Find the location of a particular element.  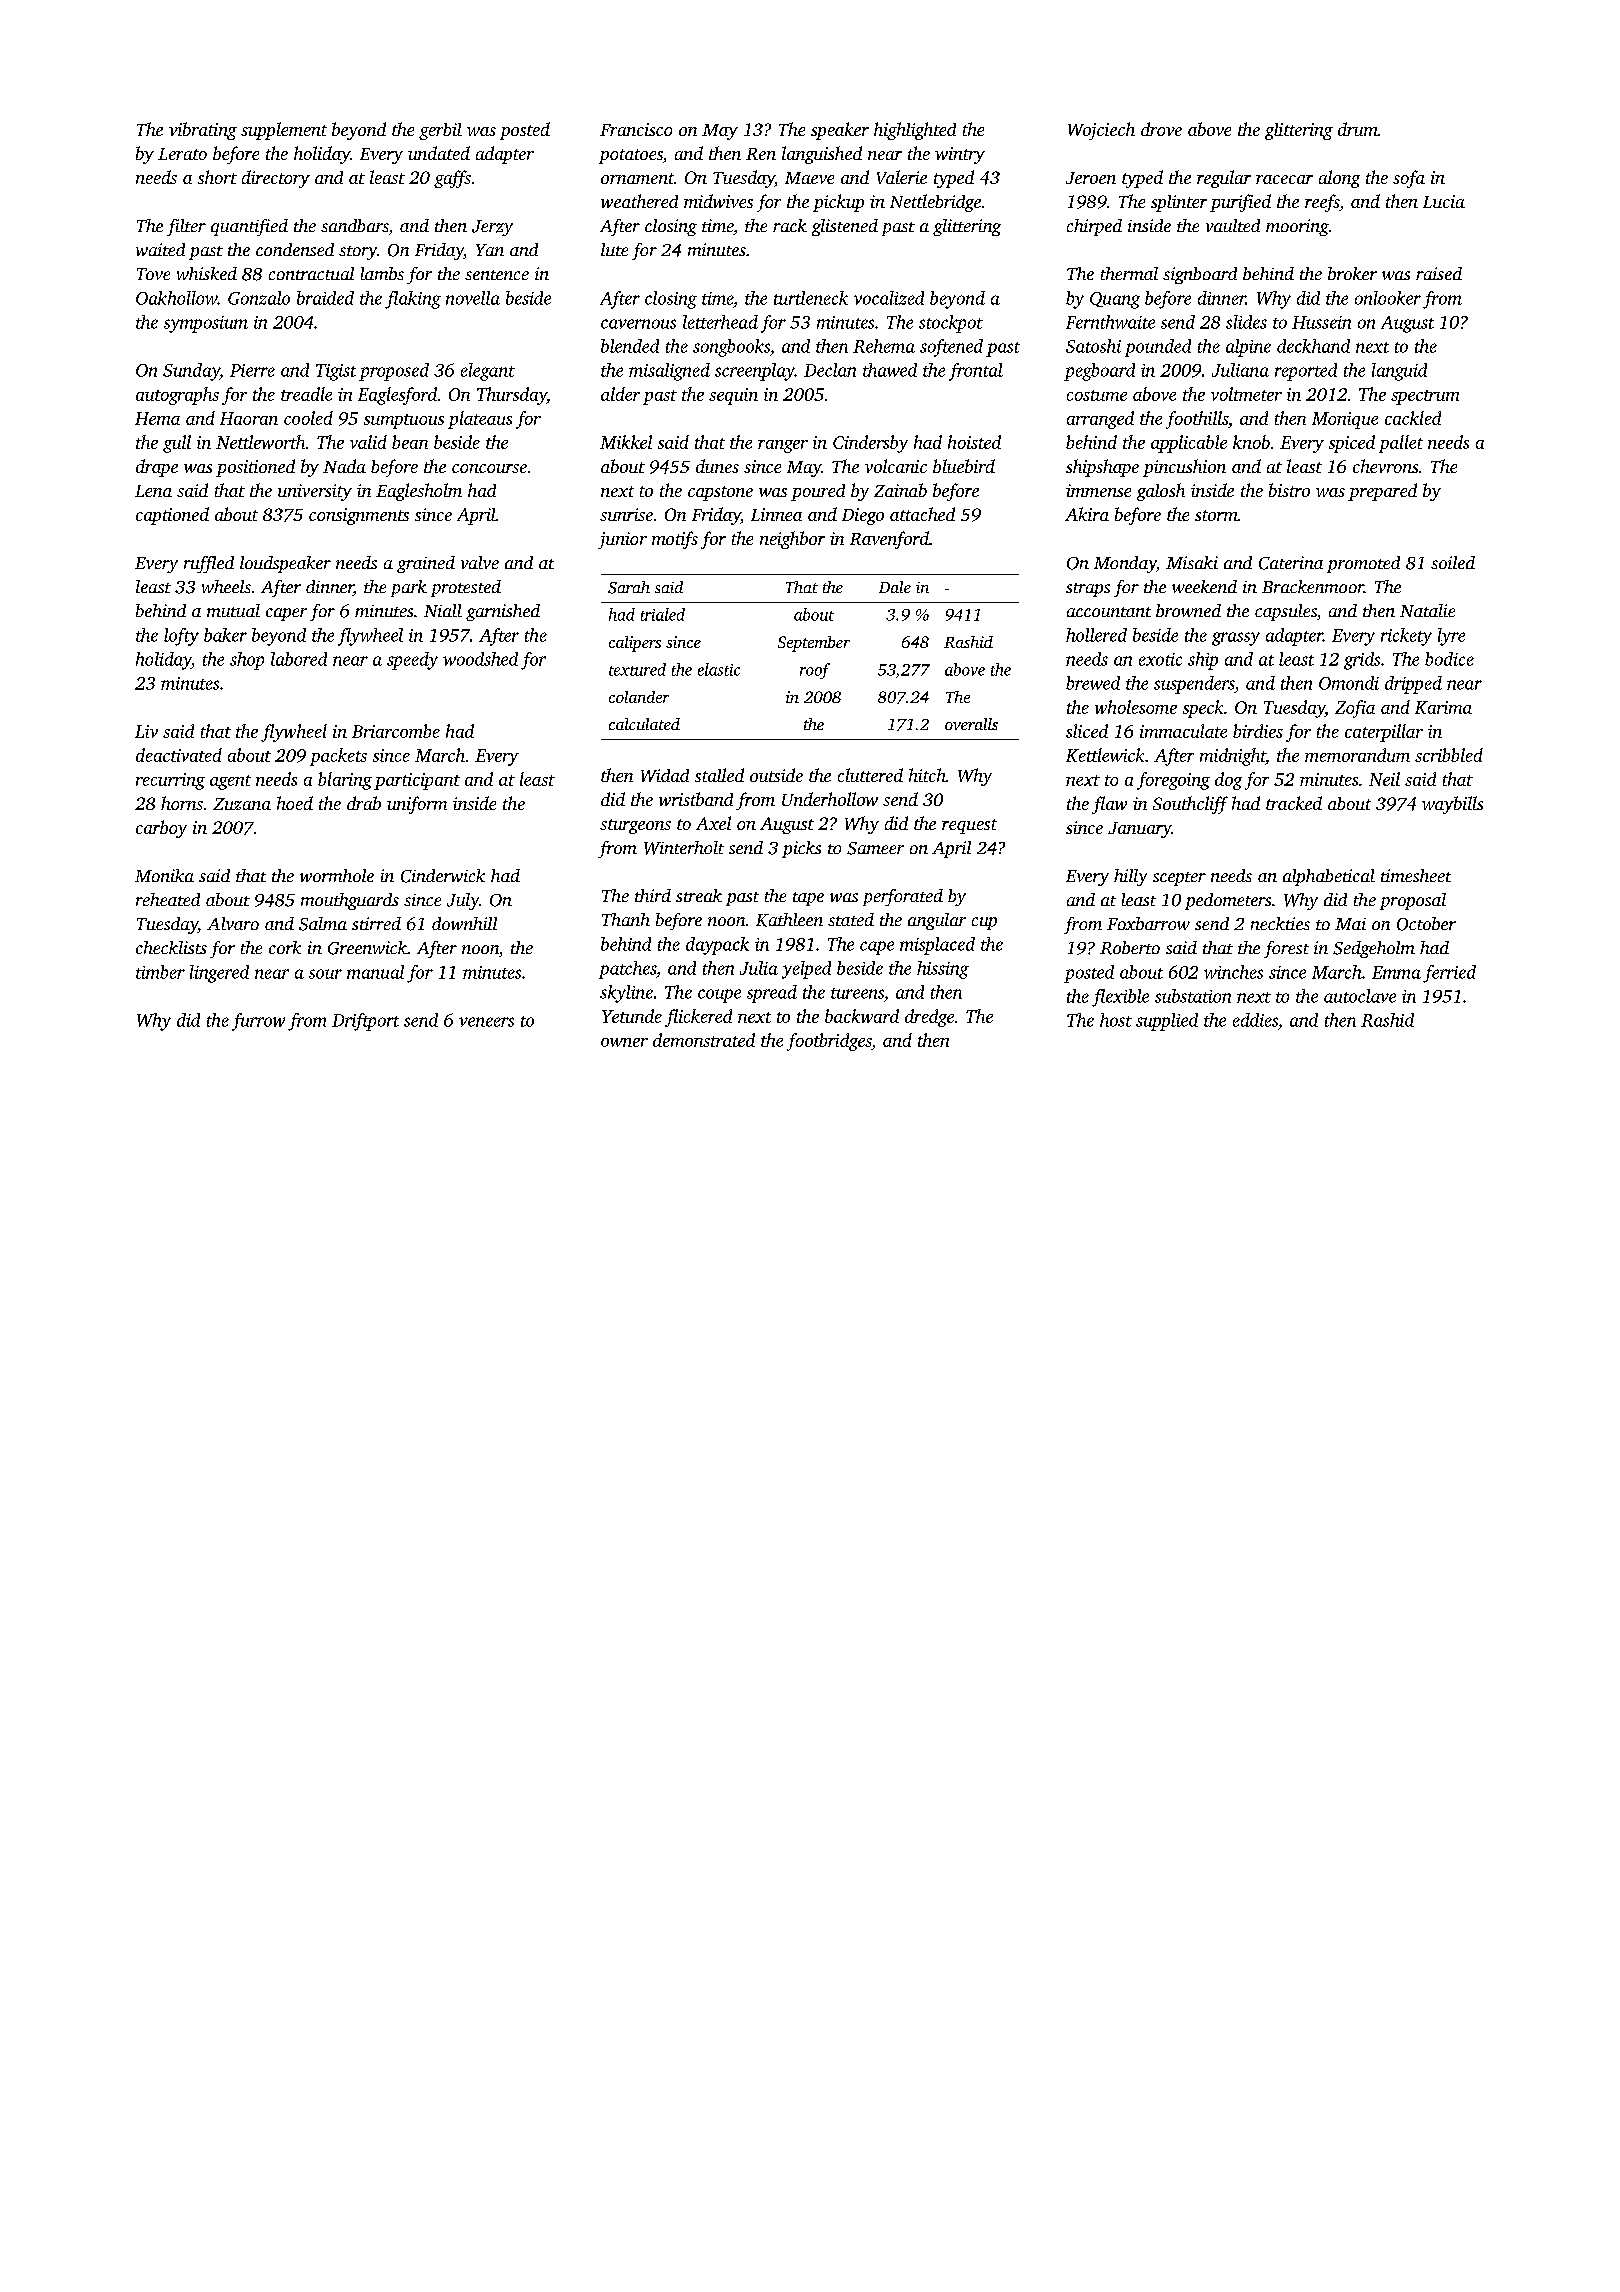

storm is located at coordinates (1216, 515).
